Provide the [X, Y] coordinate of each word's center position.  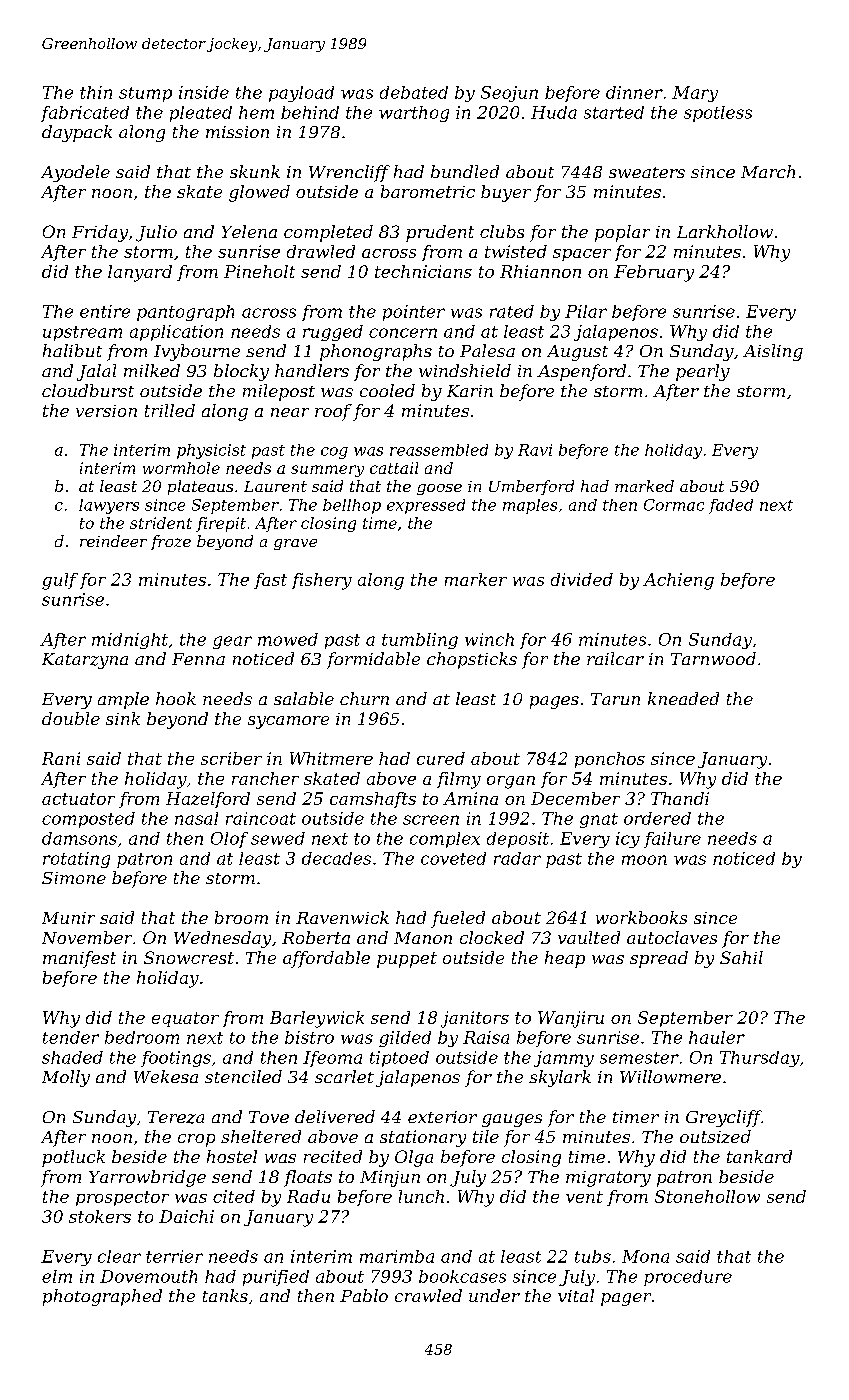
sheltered [261, 1136]
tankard [759, 1156]
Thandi [680, 798]
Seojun [509, 94]
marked [644, 486]
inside [204, 92]
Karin [470, 391]
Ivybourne [197, 352]
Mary [695, 94]
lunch [421, 1196]
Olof [229, 840]
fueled [458, 919]
